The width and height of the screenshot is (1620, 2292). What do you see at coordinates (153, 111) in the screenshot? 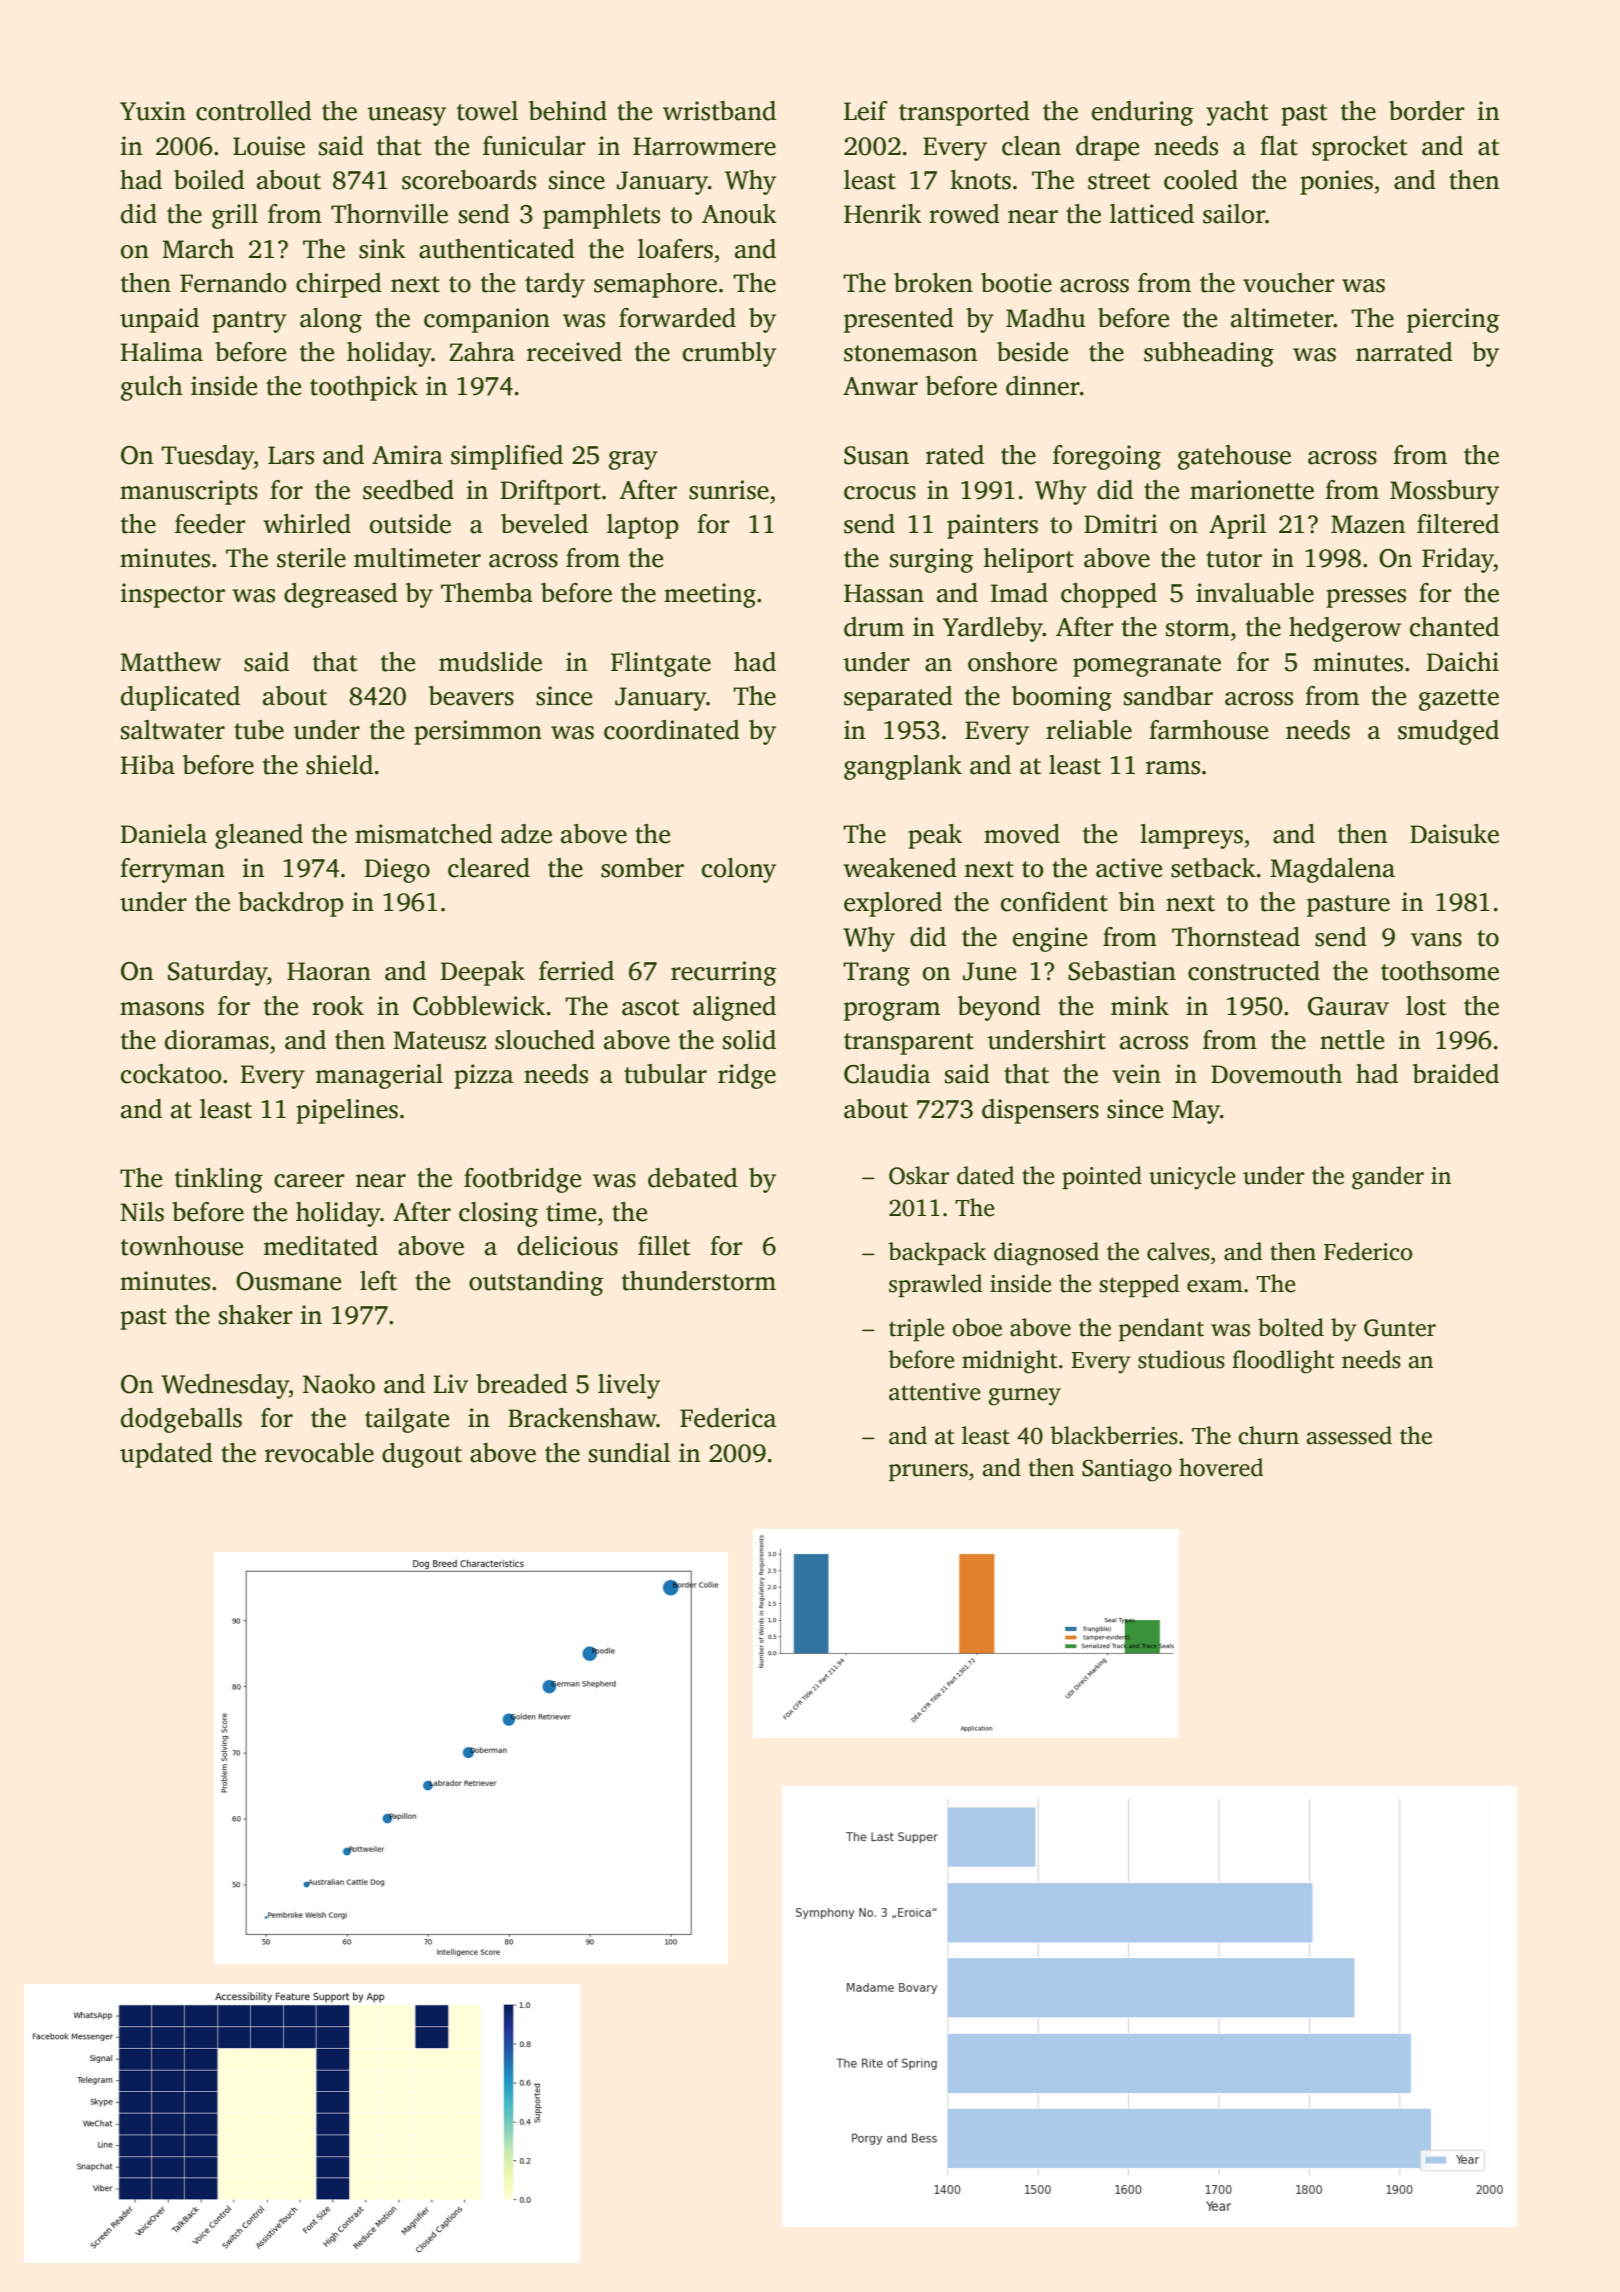
I see `Yuxin` at bounding box center [153, 111].
